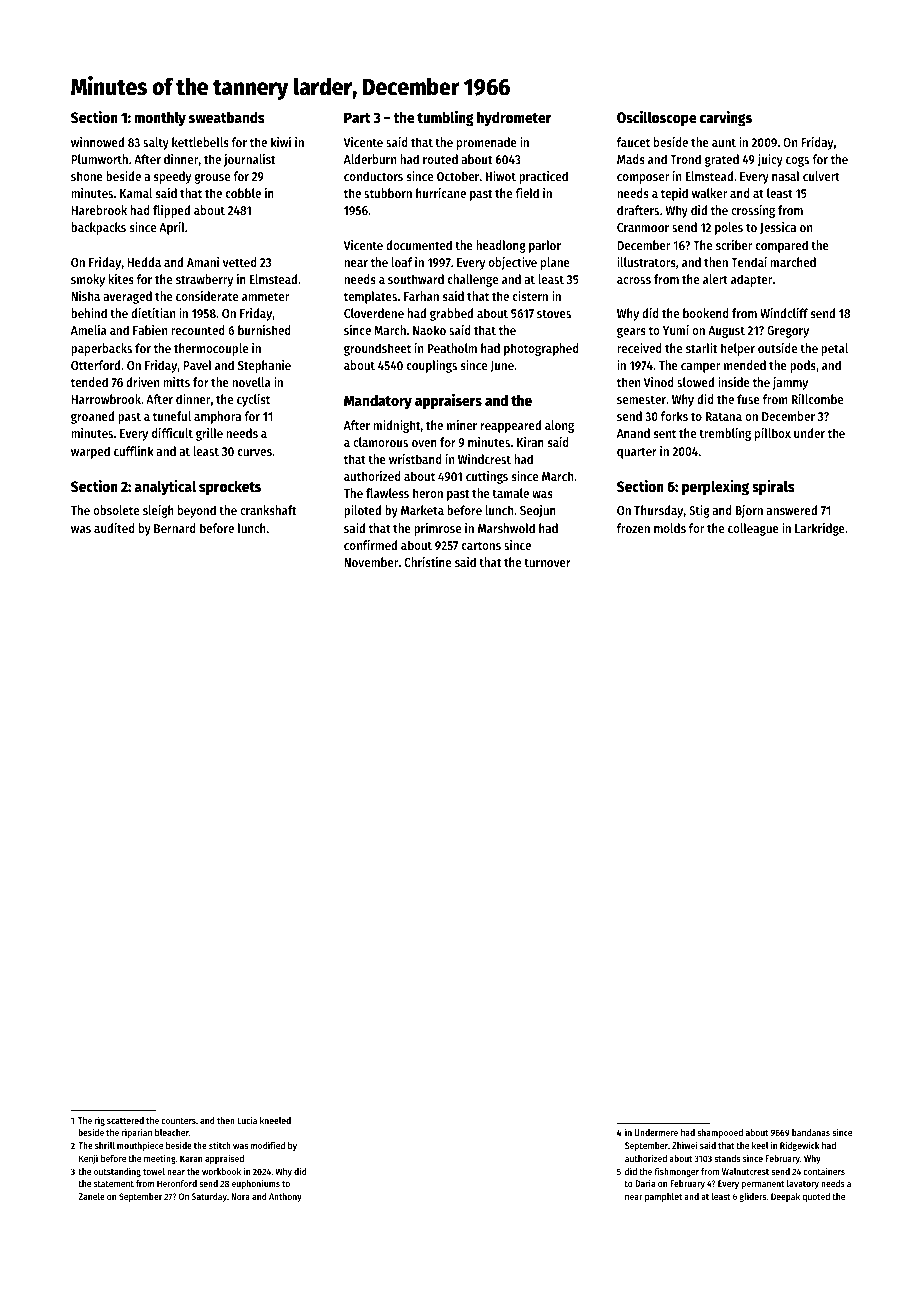 The height and width of the screenshot is (1308, 924). I want to click on audited, so click(114, 528).
